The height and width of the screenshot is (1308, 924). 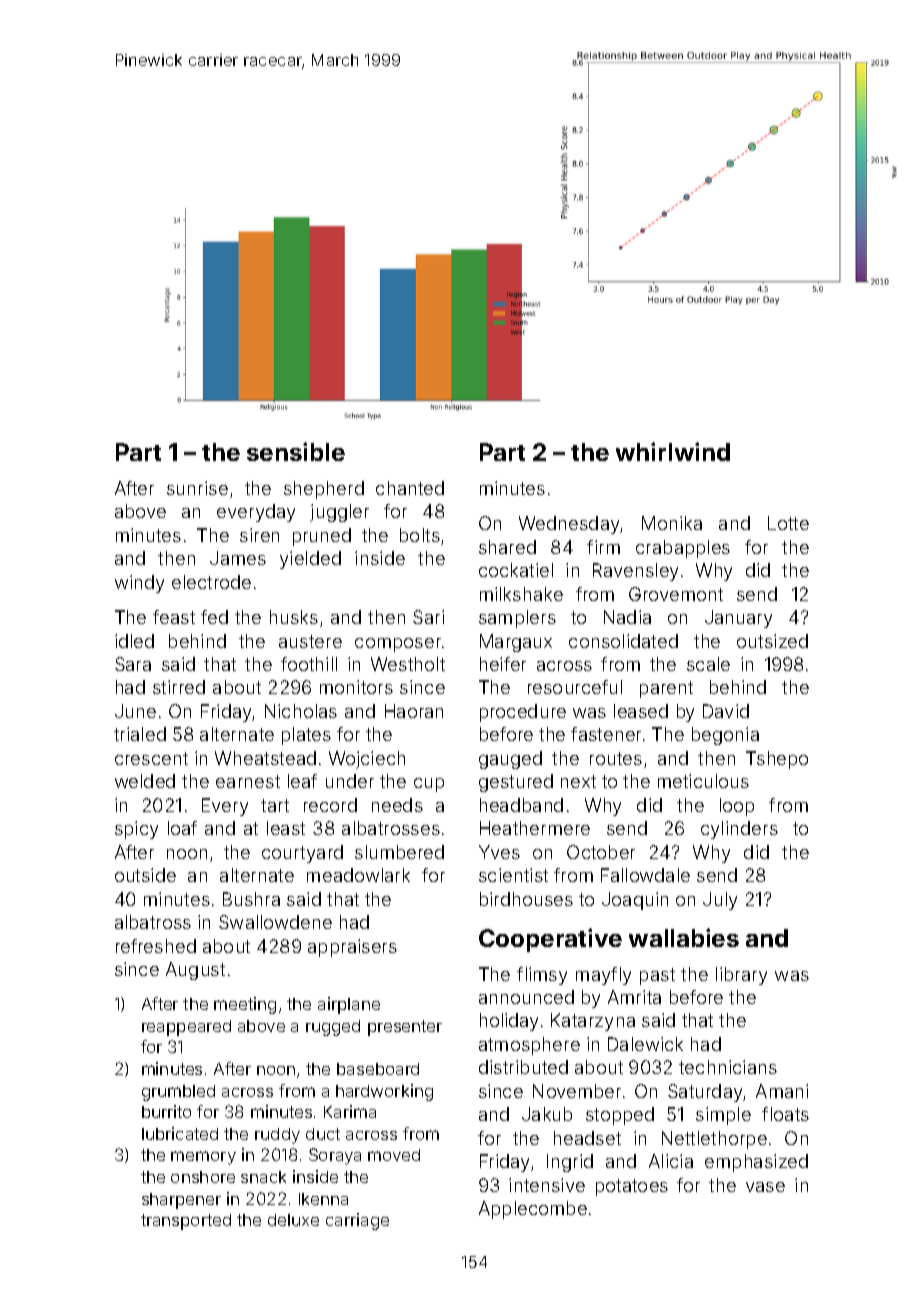 I want to click on welded, so click(x=145, y=781).
